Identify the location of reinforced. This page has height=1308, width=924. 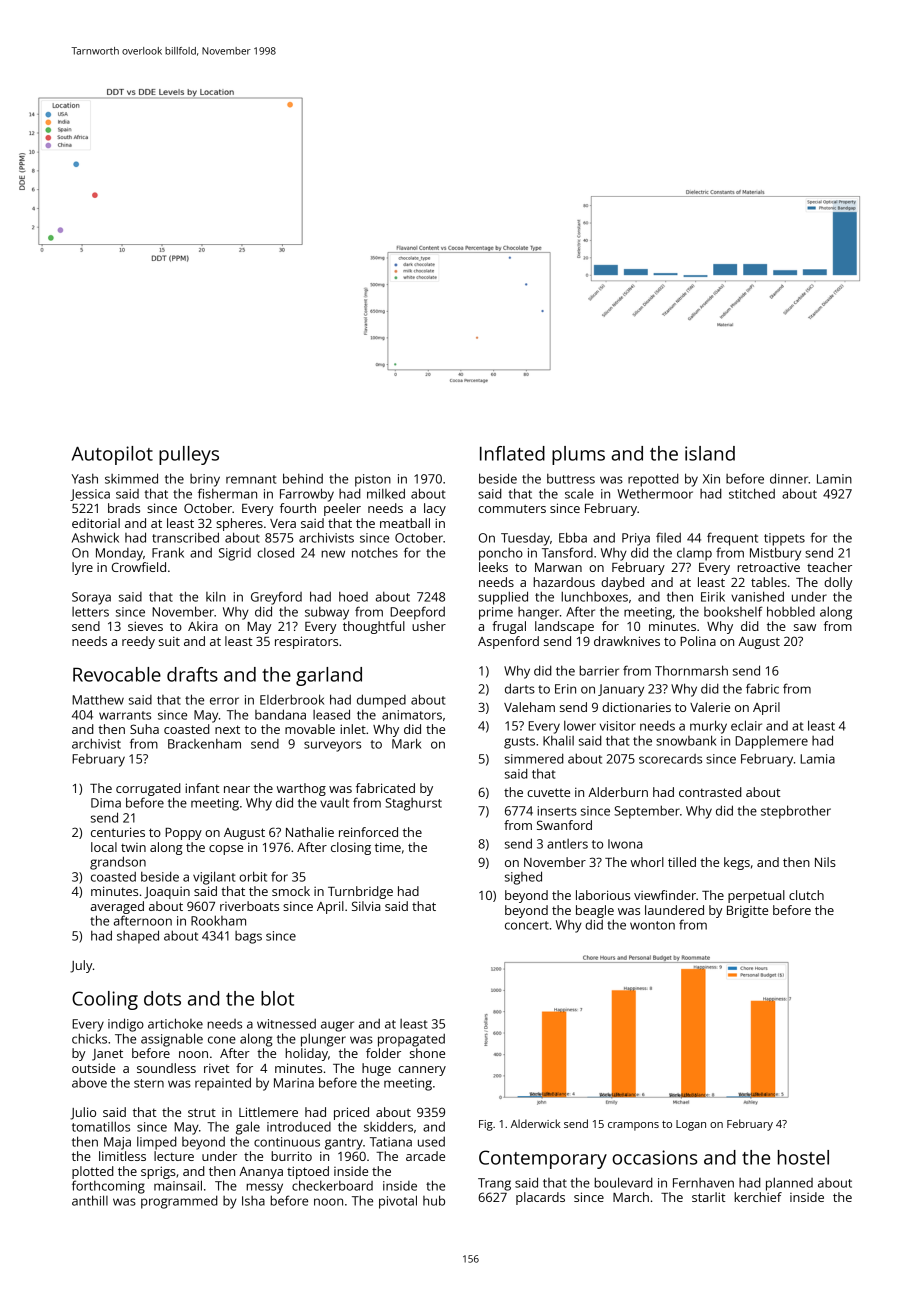
(368, 832).
